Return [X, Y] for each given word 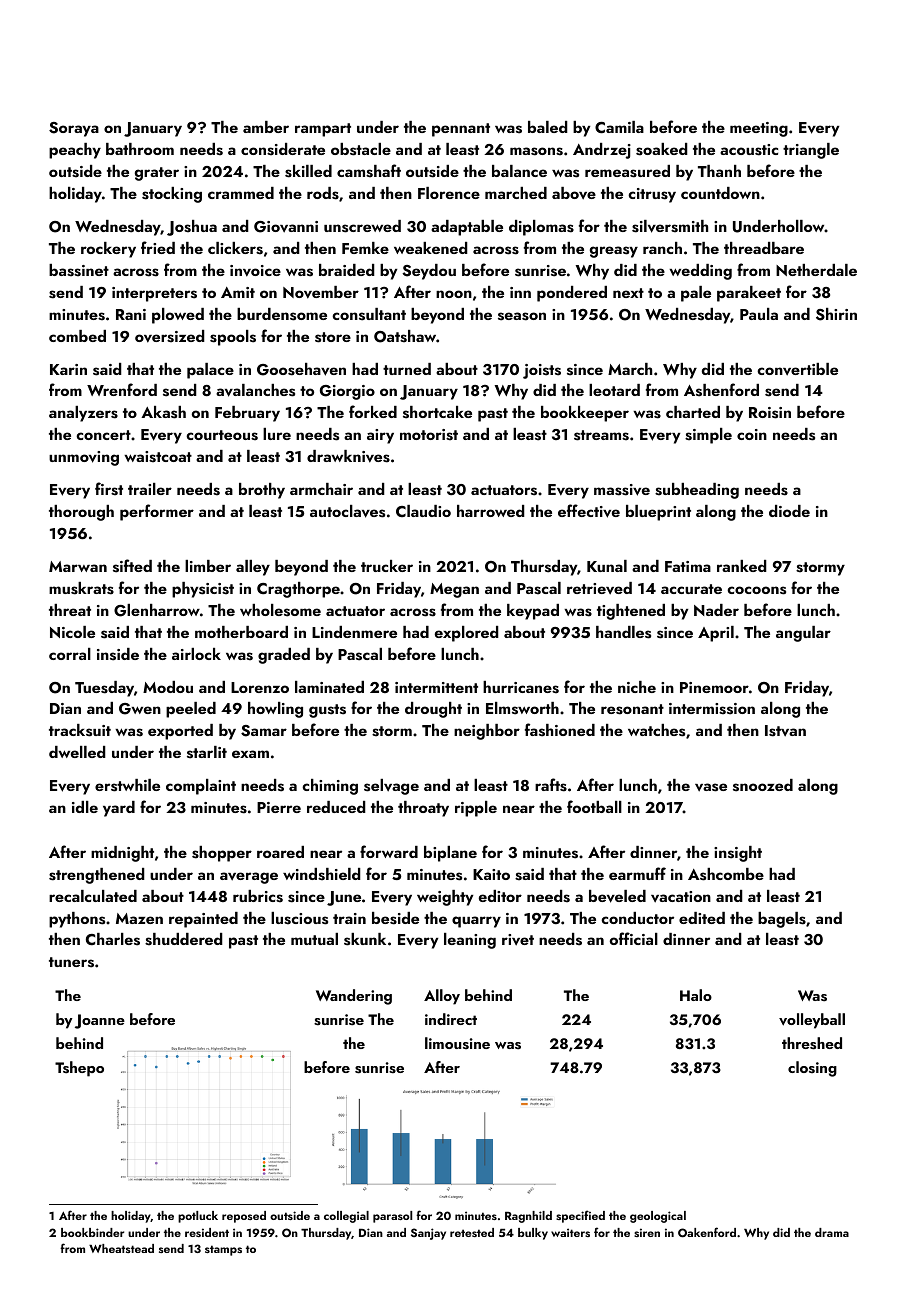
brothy [262, 491]
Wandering [354, 997]
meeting [759, 129]
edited [702, 918]
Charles [113, 939]
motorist [429, 435]
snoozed [763, 785]
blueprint [658, 513]
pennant [461, 130]
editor [500, 896]
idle [85, 807]
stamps [223, 1250]
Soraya [74, 129]
